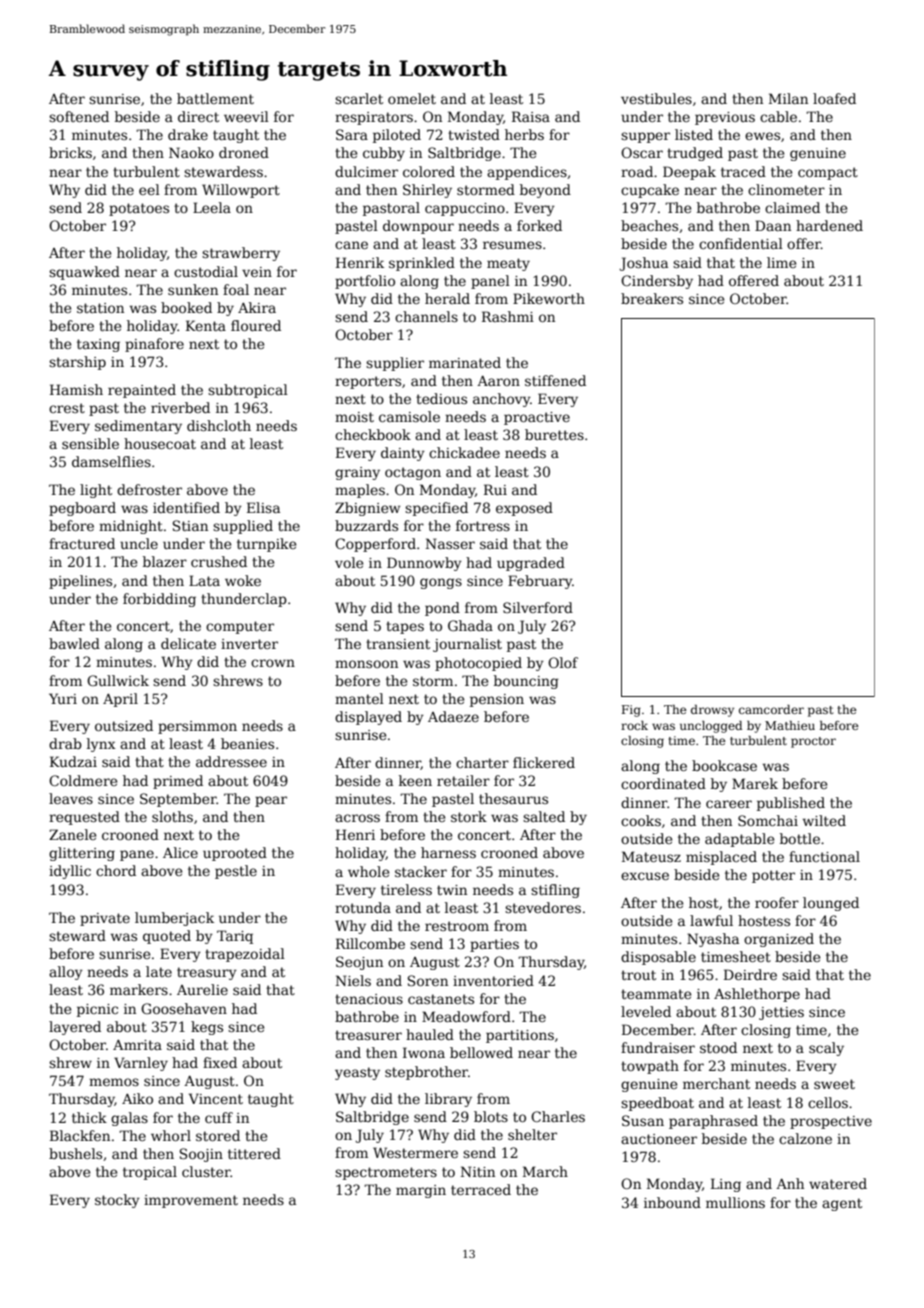 The width and height of the screenshot is (924, 1308). What do you see at coordinates (191, 152) in the screenshot?
I see `Naoko` at bounding box center [191, 152].
